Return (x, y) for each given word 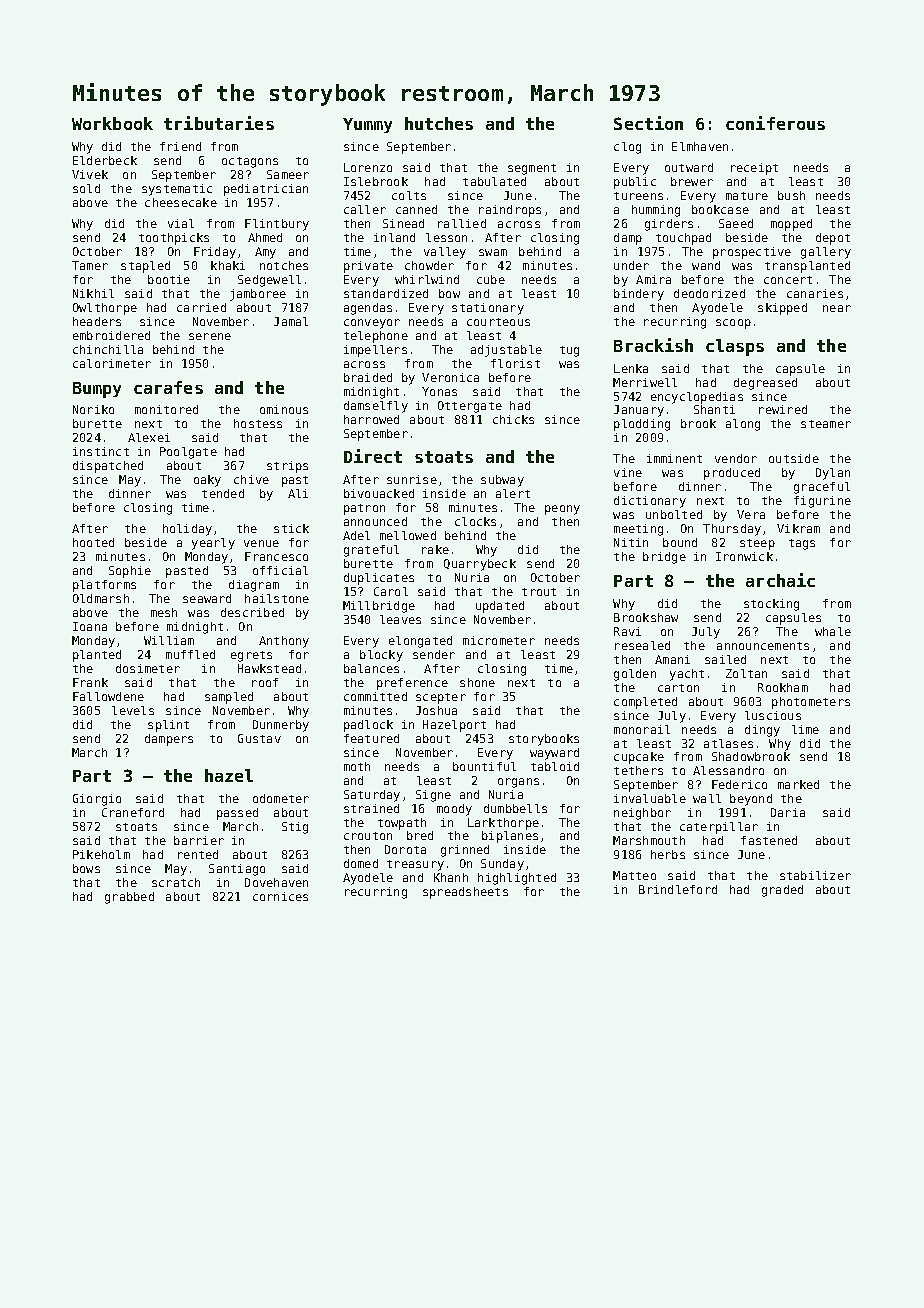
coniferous (775, 123)
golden (635, 675)
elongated (420, 642)
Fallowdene (108, 696)
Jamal (291, 321)
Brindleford (678, 889)
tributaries (219, 123)
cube (491, 279)
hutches (439, 123)
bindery (639, 295)
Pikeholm (101, 854)
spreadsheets (465, 893)
